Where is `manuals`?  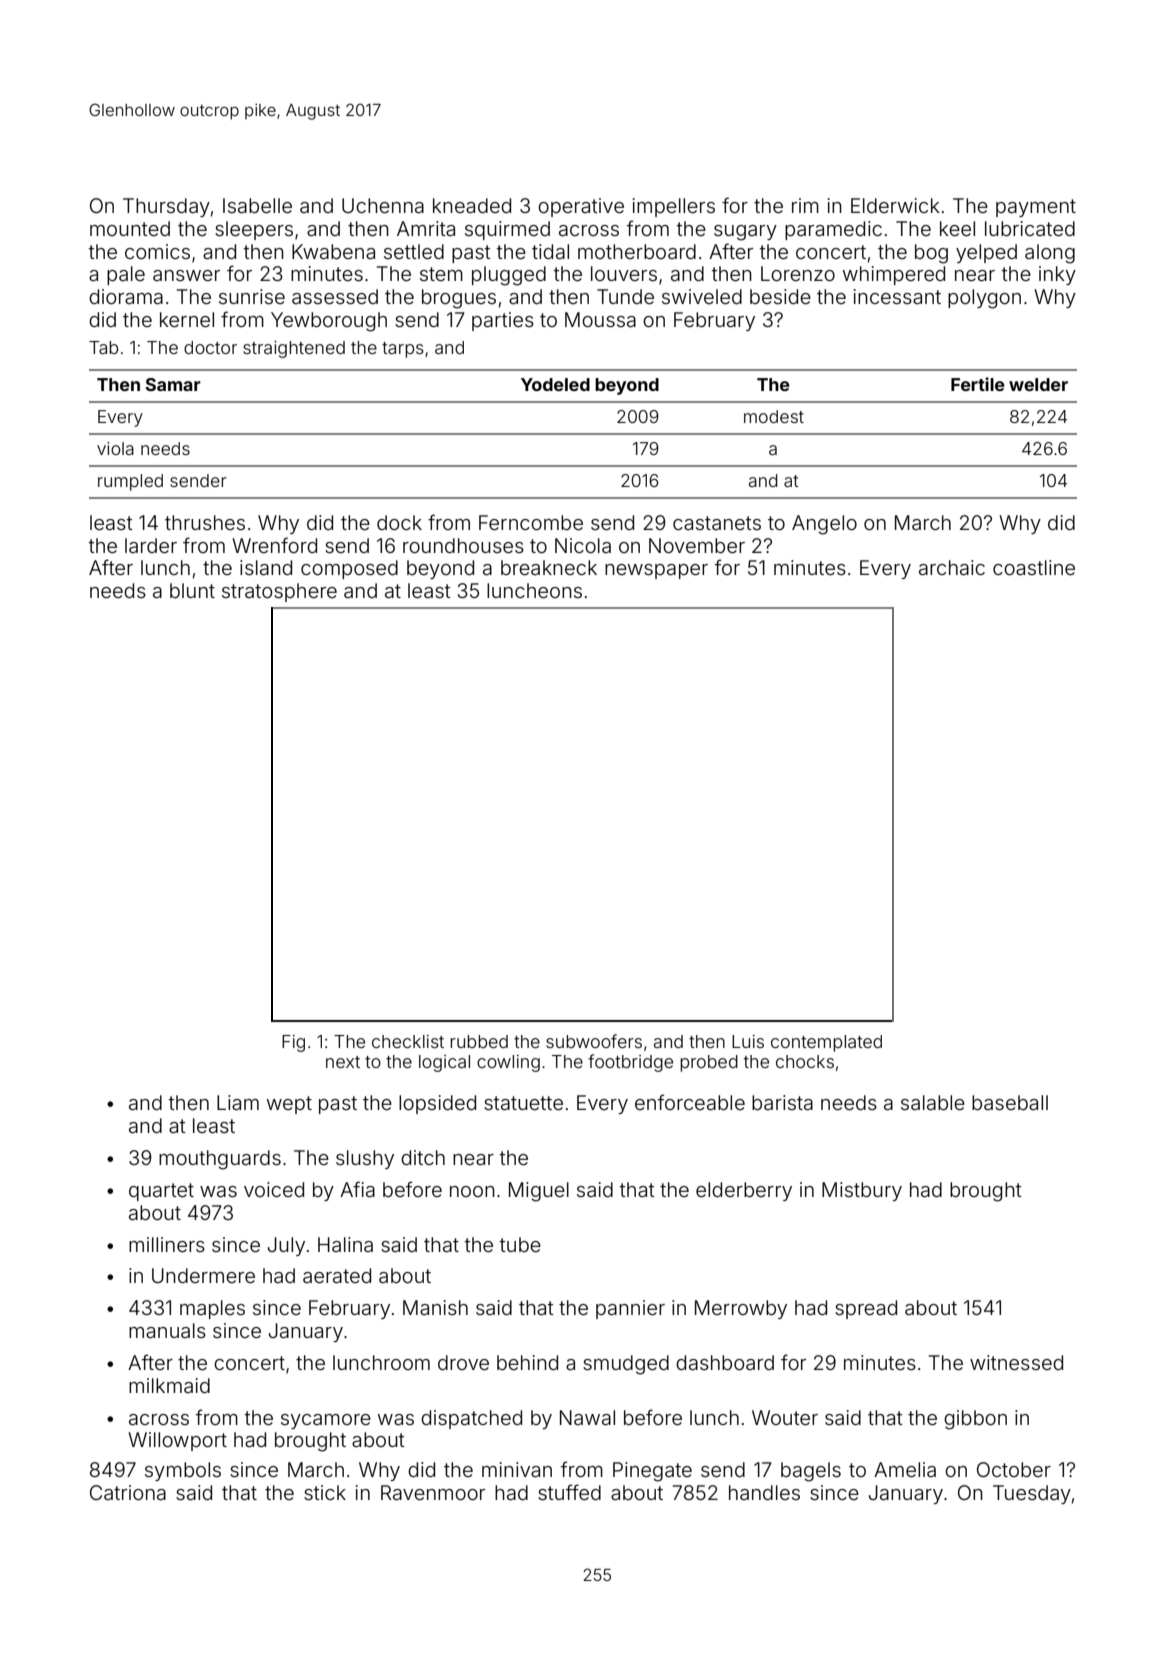 manuals is located at coordinates (167, 1330).
